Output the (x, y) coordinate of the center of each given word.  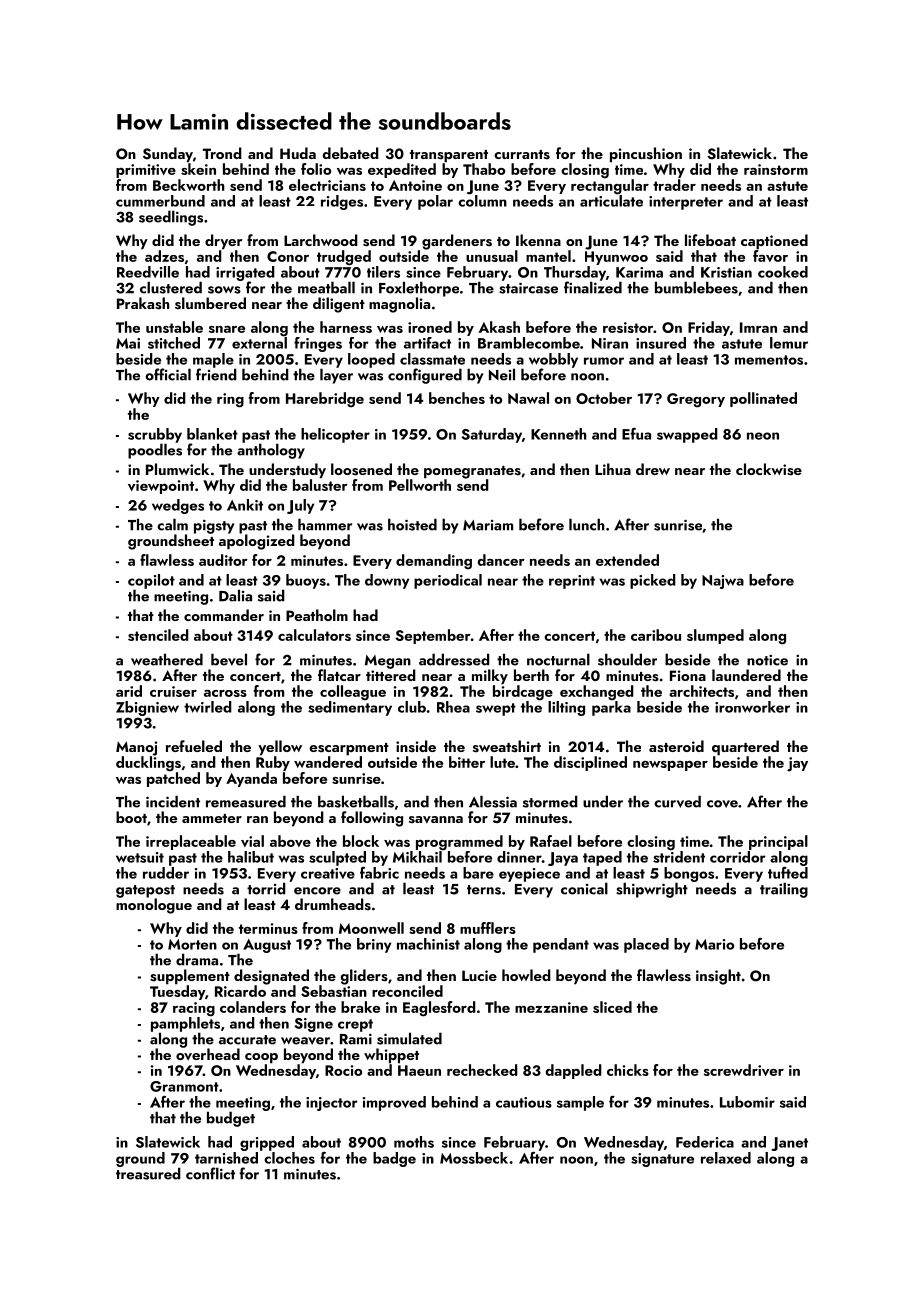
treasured (148, 1173)
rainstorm (776, 169)
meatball (326, 287)
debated (350, 153)
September (433, 636)
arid (129, 691)
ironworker (752, 707)
